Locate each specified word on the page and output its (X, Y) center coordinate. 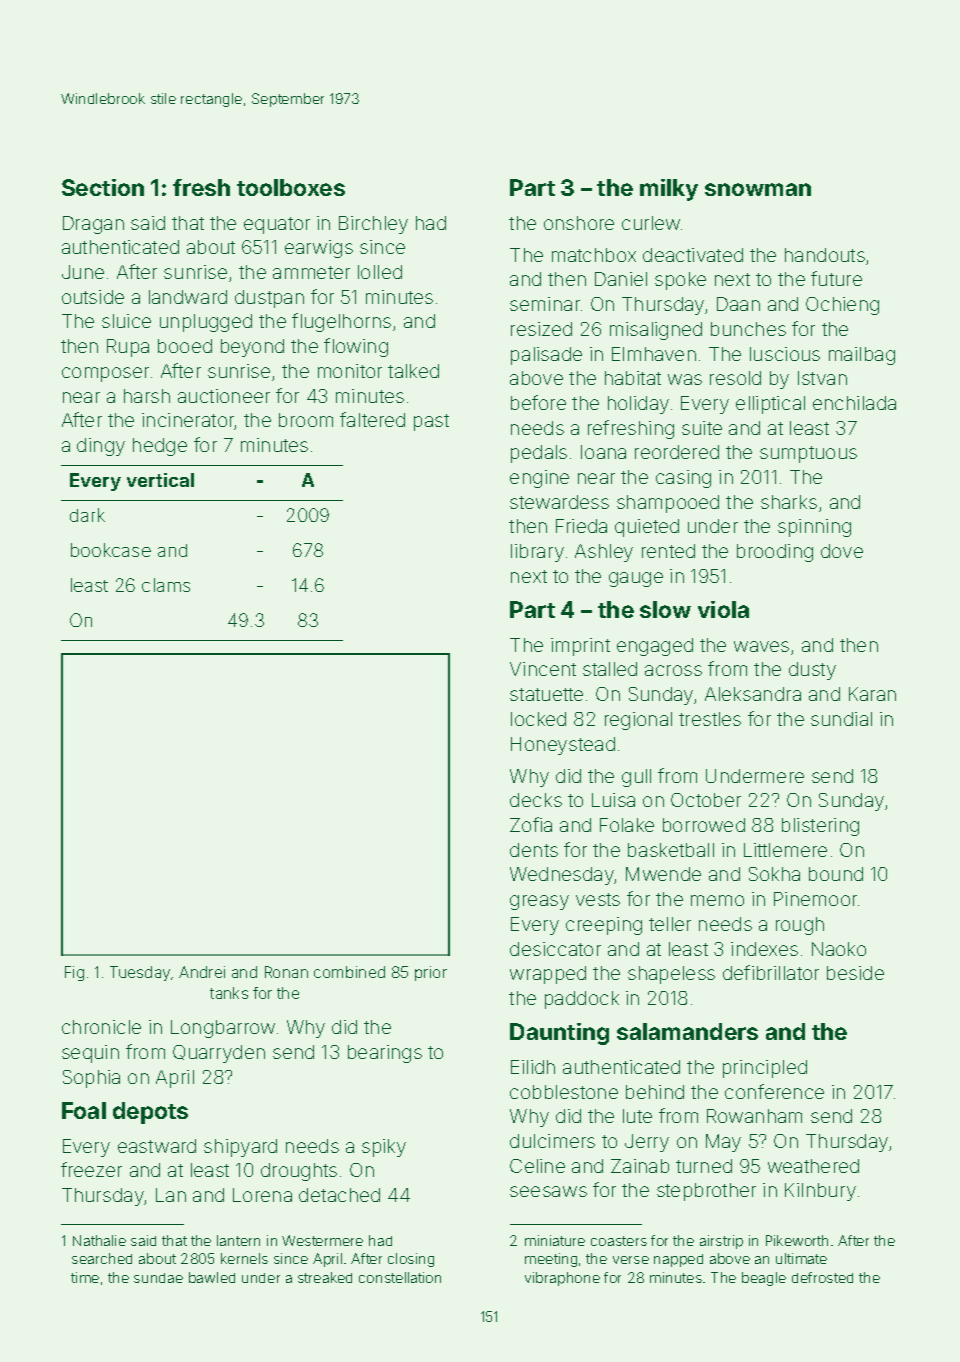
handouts (825, 255)
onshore (579, 223)
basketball (671, 850)
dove (842, 551)
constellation (400, 1277)
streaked (325, 1277)
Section (103, 187)
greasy (539, 902)
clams (166, 585)
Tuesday (140, 973)
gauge (636, 579)
